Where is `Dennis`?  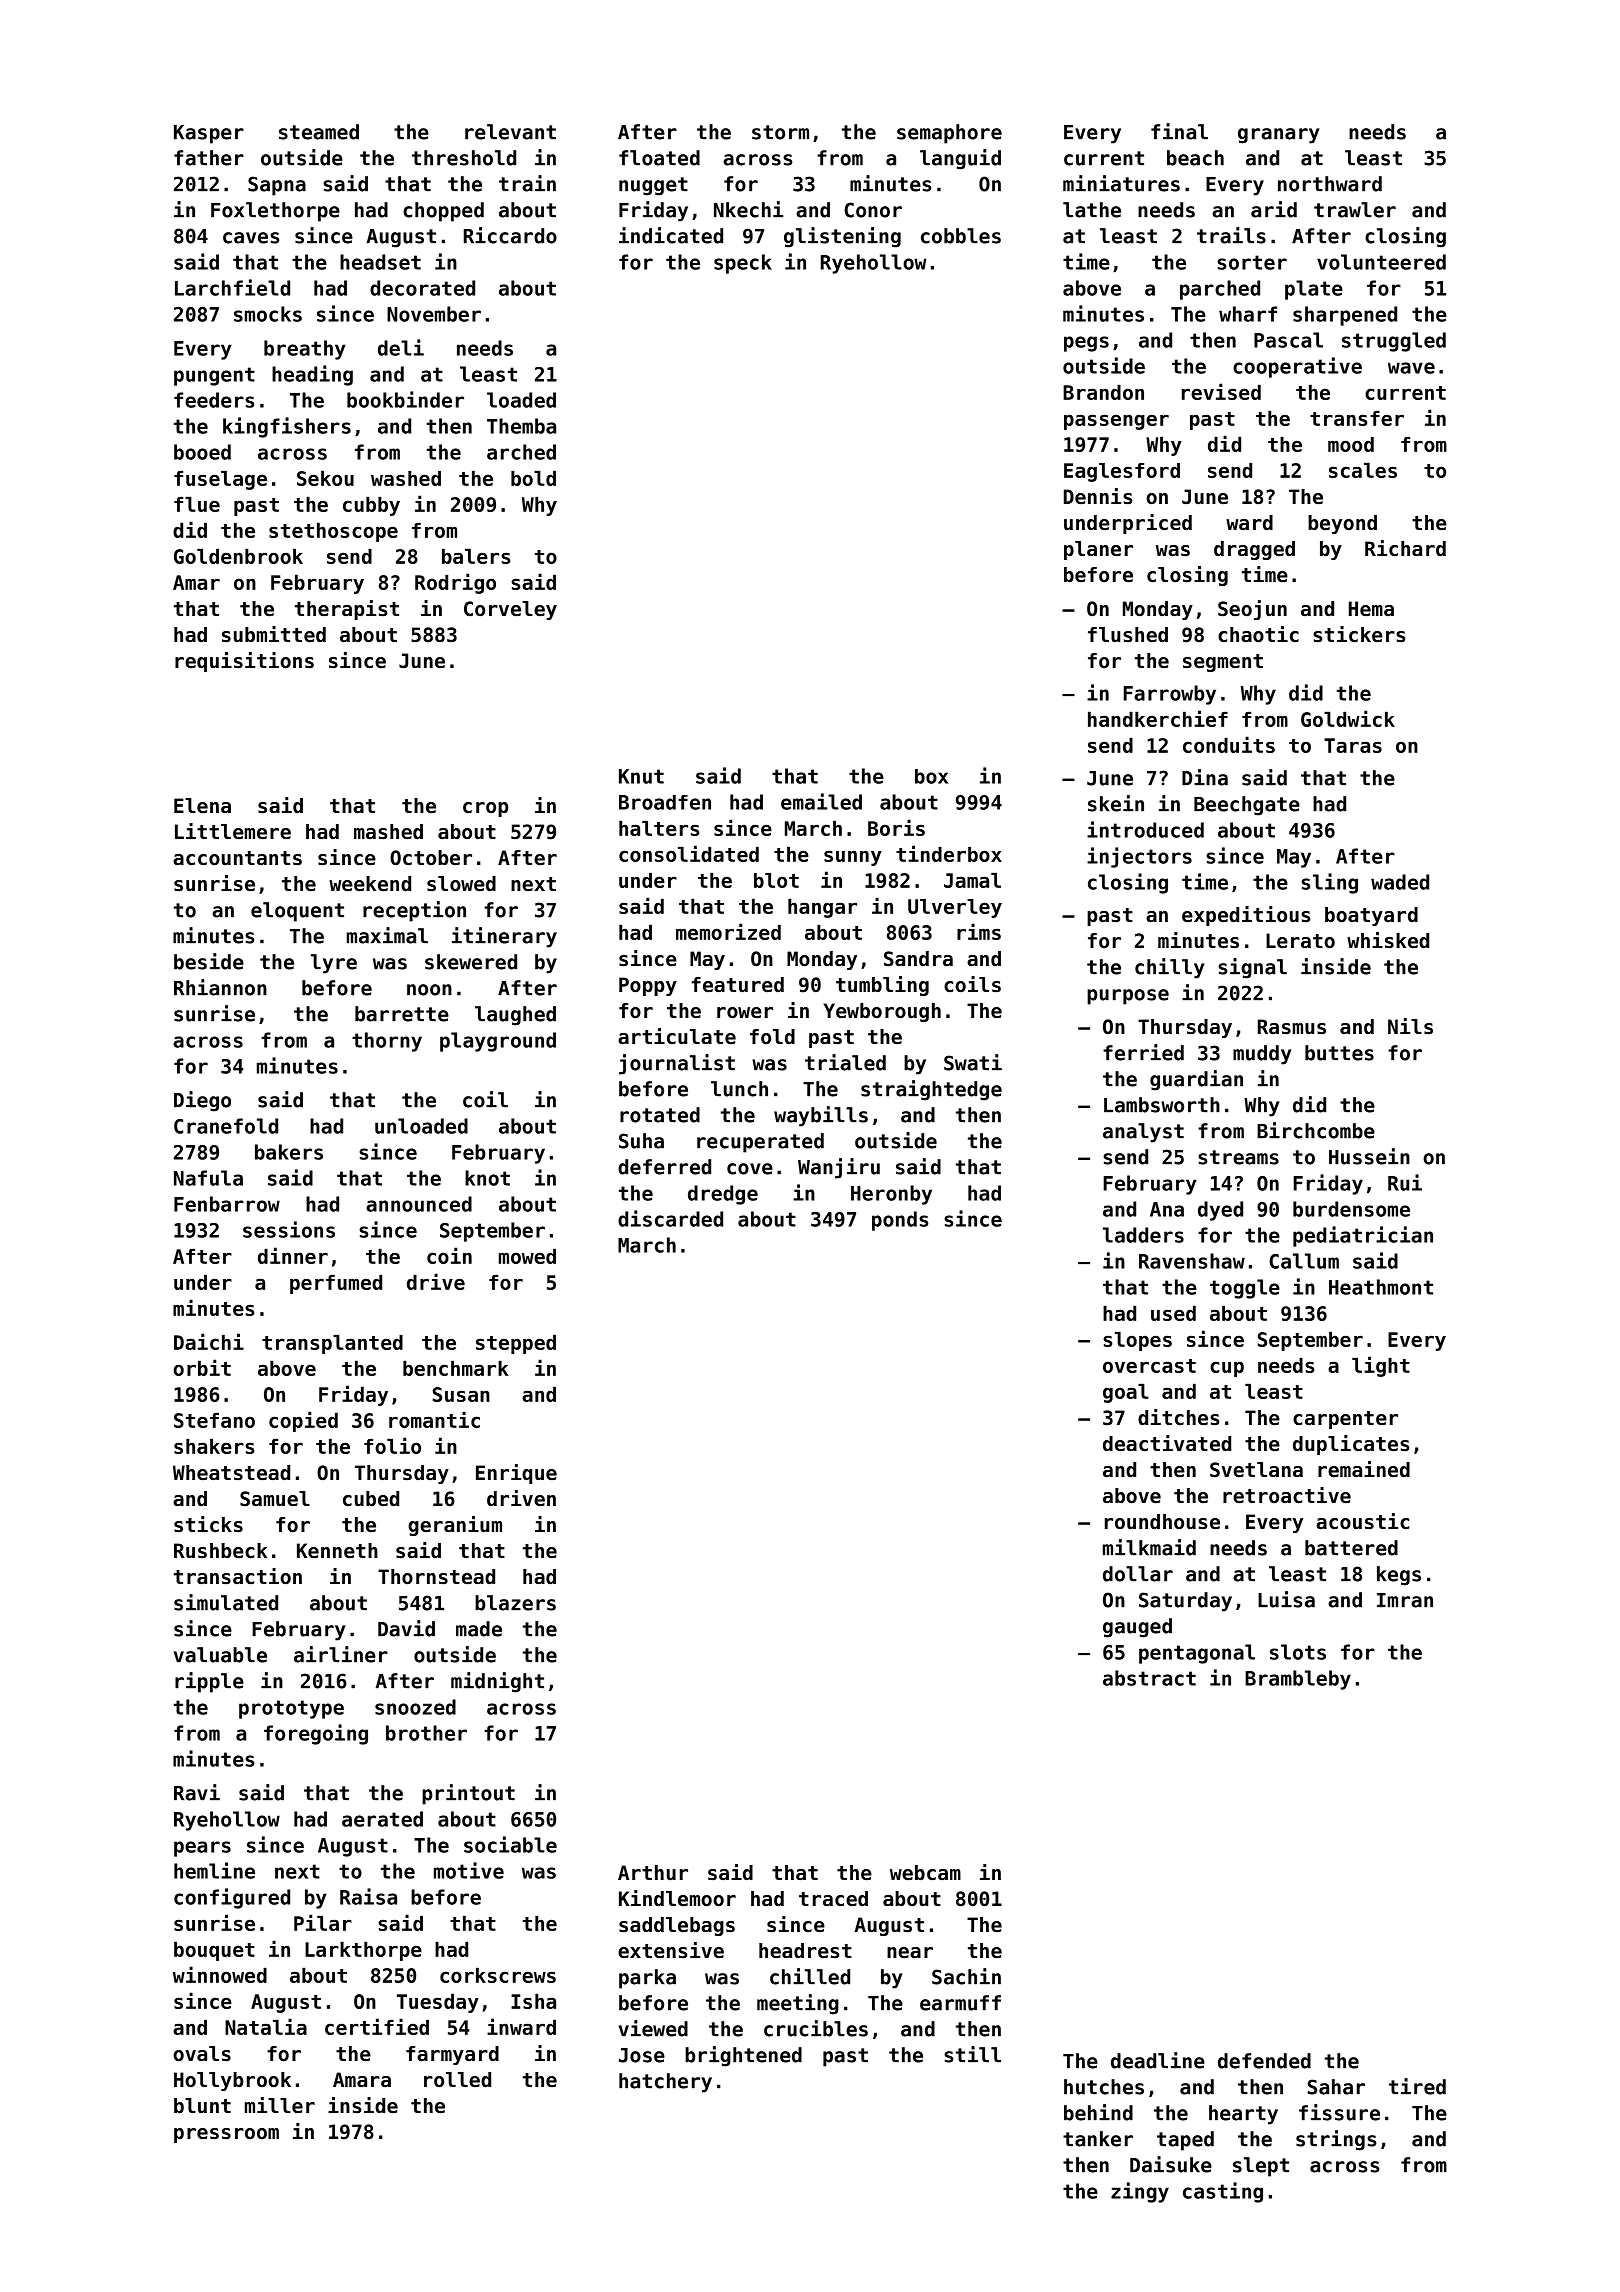
Dennis is located at coordinates (1098, 496).
